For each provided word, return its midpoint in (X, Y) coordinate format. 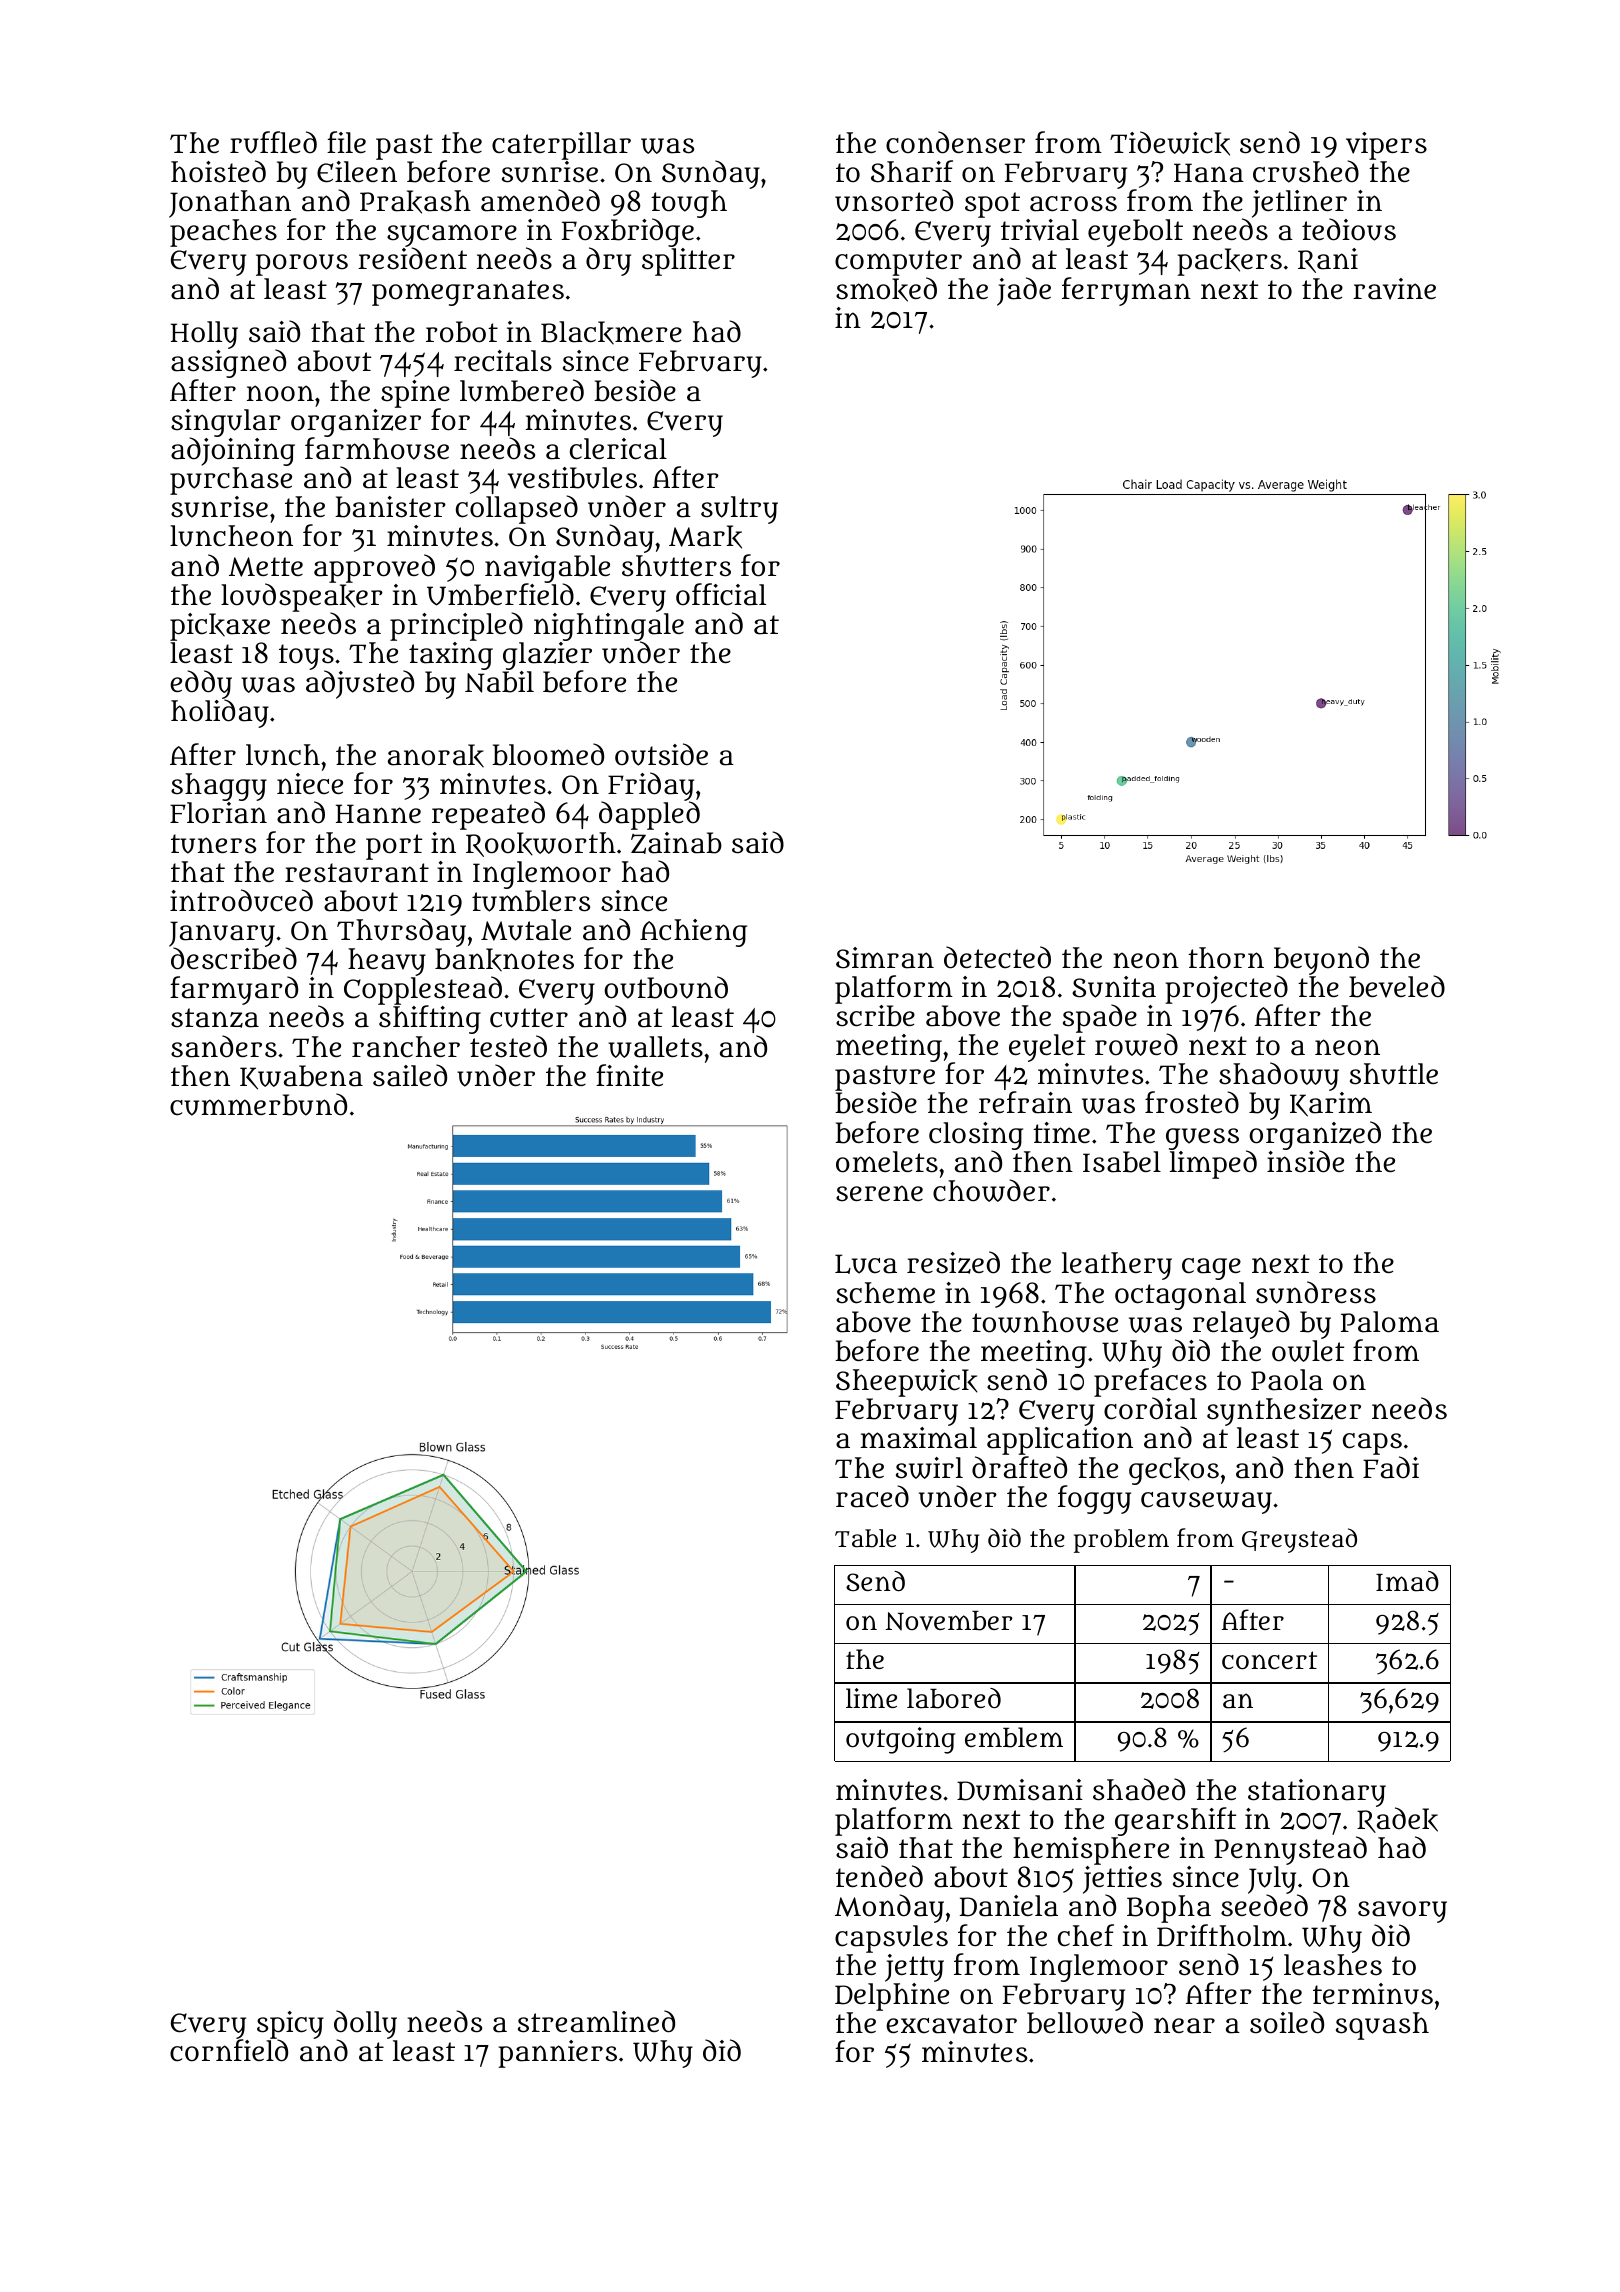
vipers (1386, 146)
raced (872, 1496)
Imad (1407, 1581)
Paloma (1390, 1322)
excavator (951, 2024)
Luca (866, 1264)
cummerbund (258, 1104)
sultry (739, 511)
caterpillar (561, 146)
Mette (266, 567)
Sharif (912, 171)
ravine (1394, 289)
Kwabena (301, 1077)
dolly (365, 2024)
